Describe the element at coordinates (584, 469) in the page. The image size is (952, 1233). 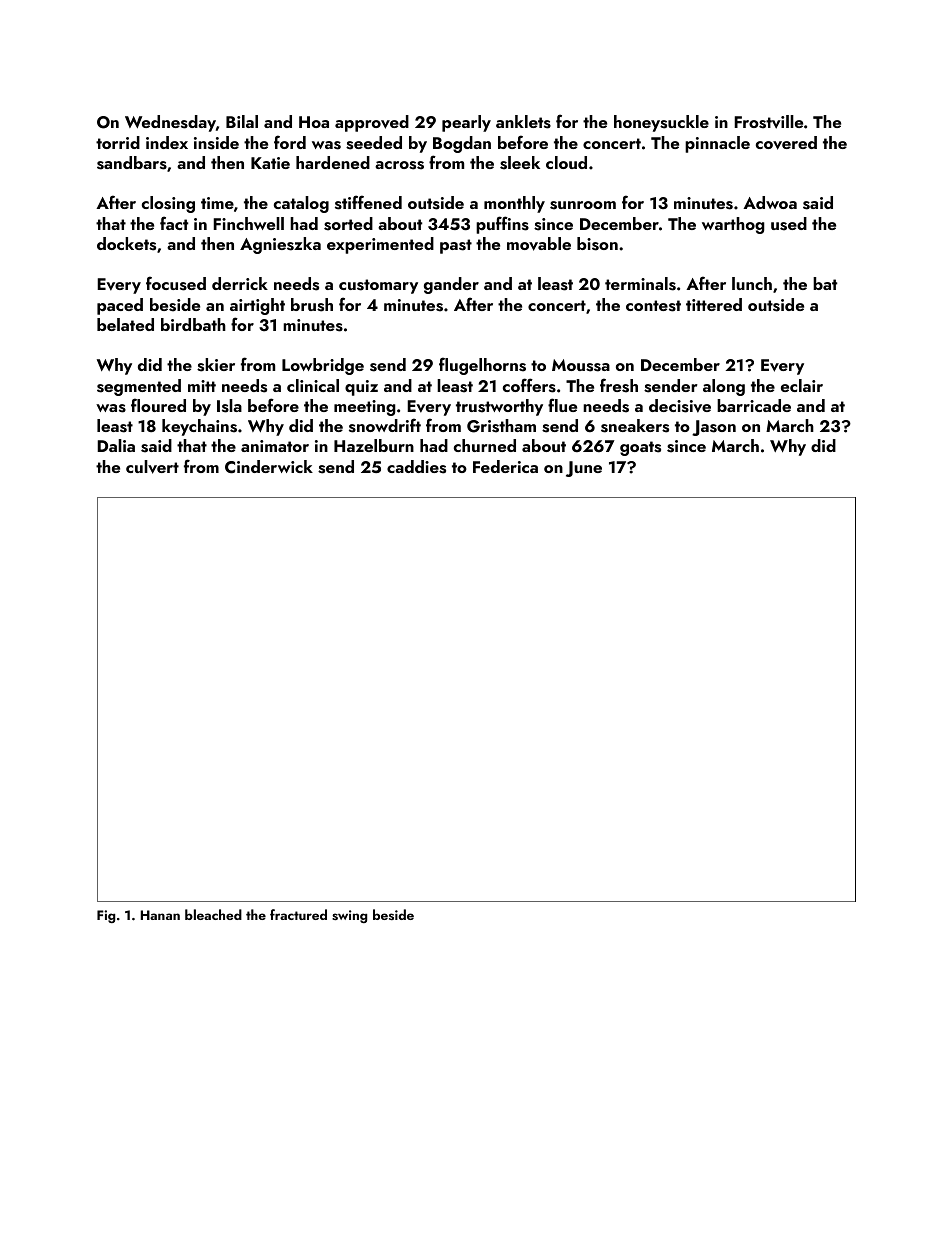
I see `June` at that location.
